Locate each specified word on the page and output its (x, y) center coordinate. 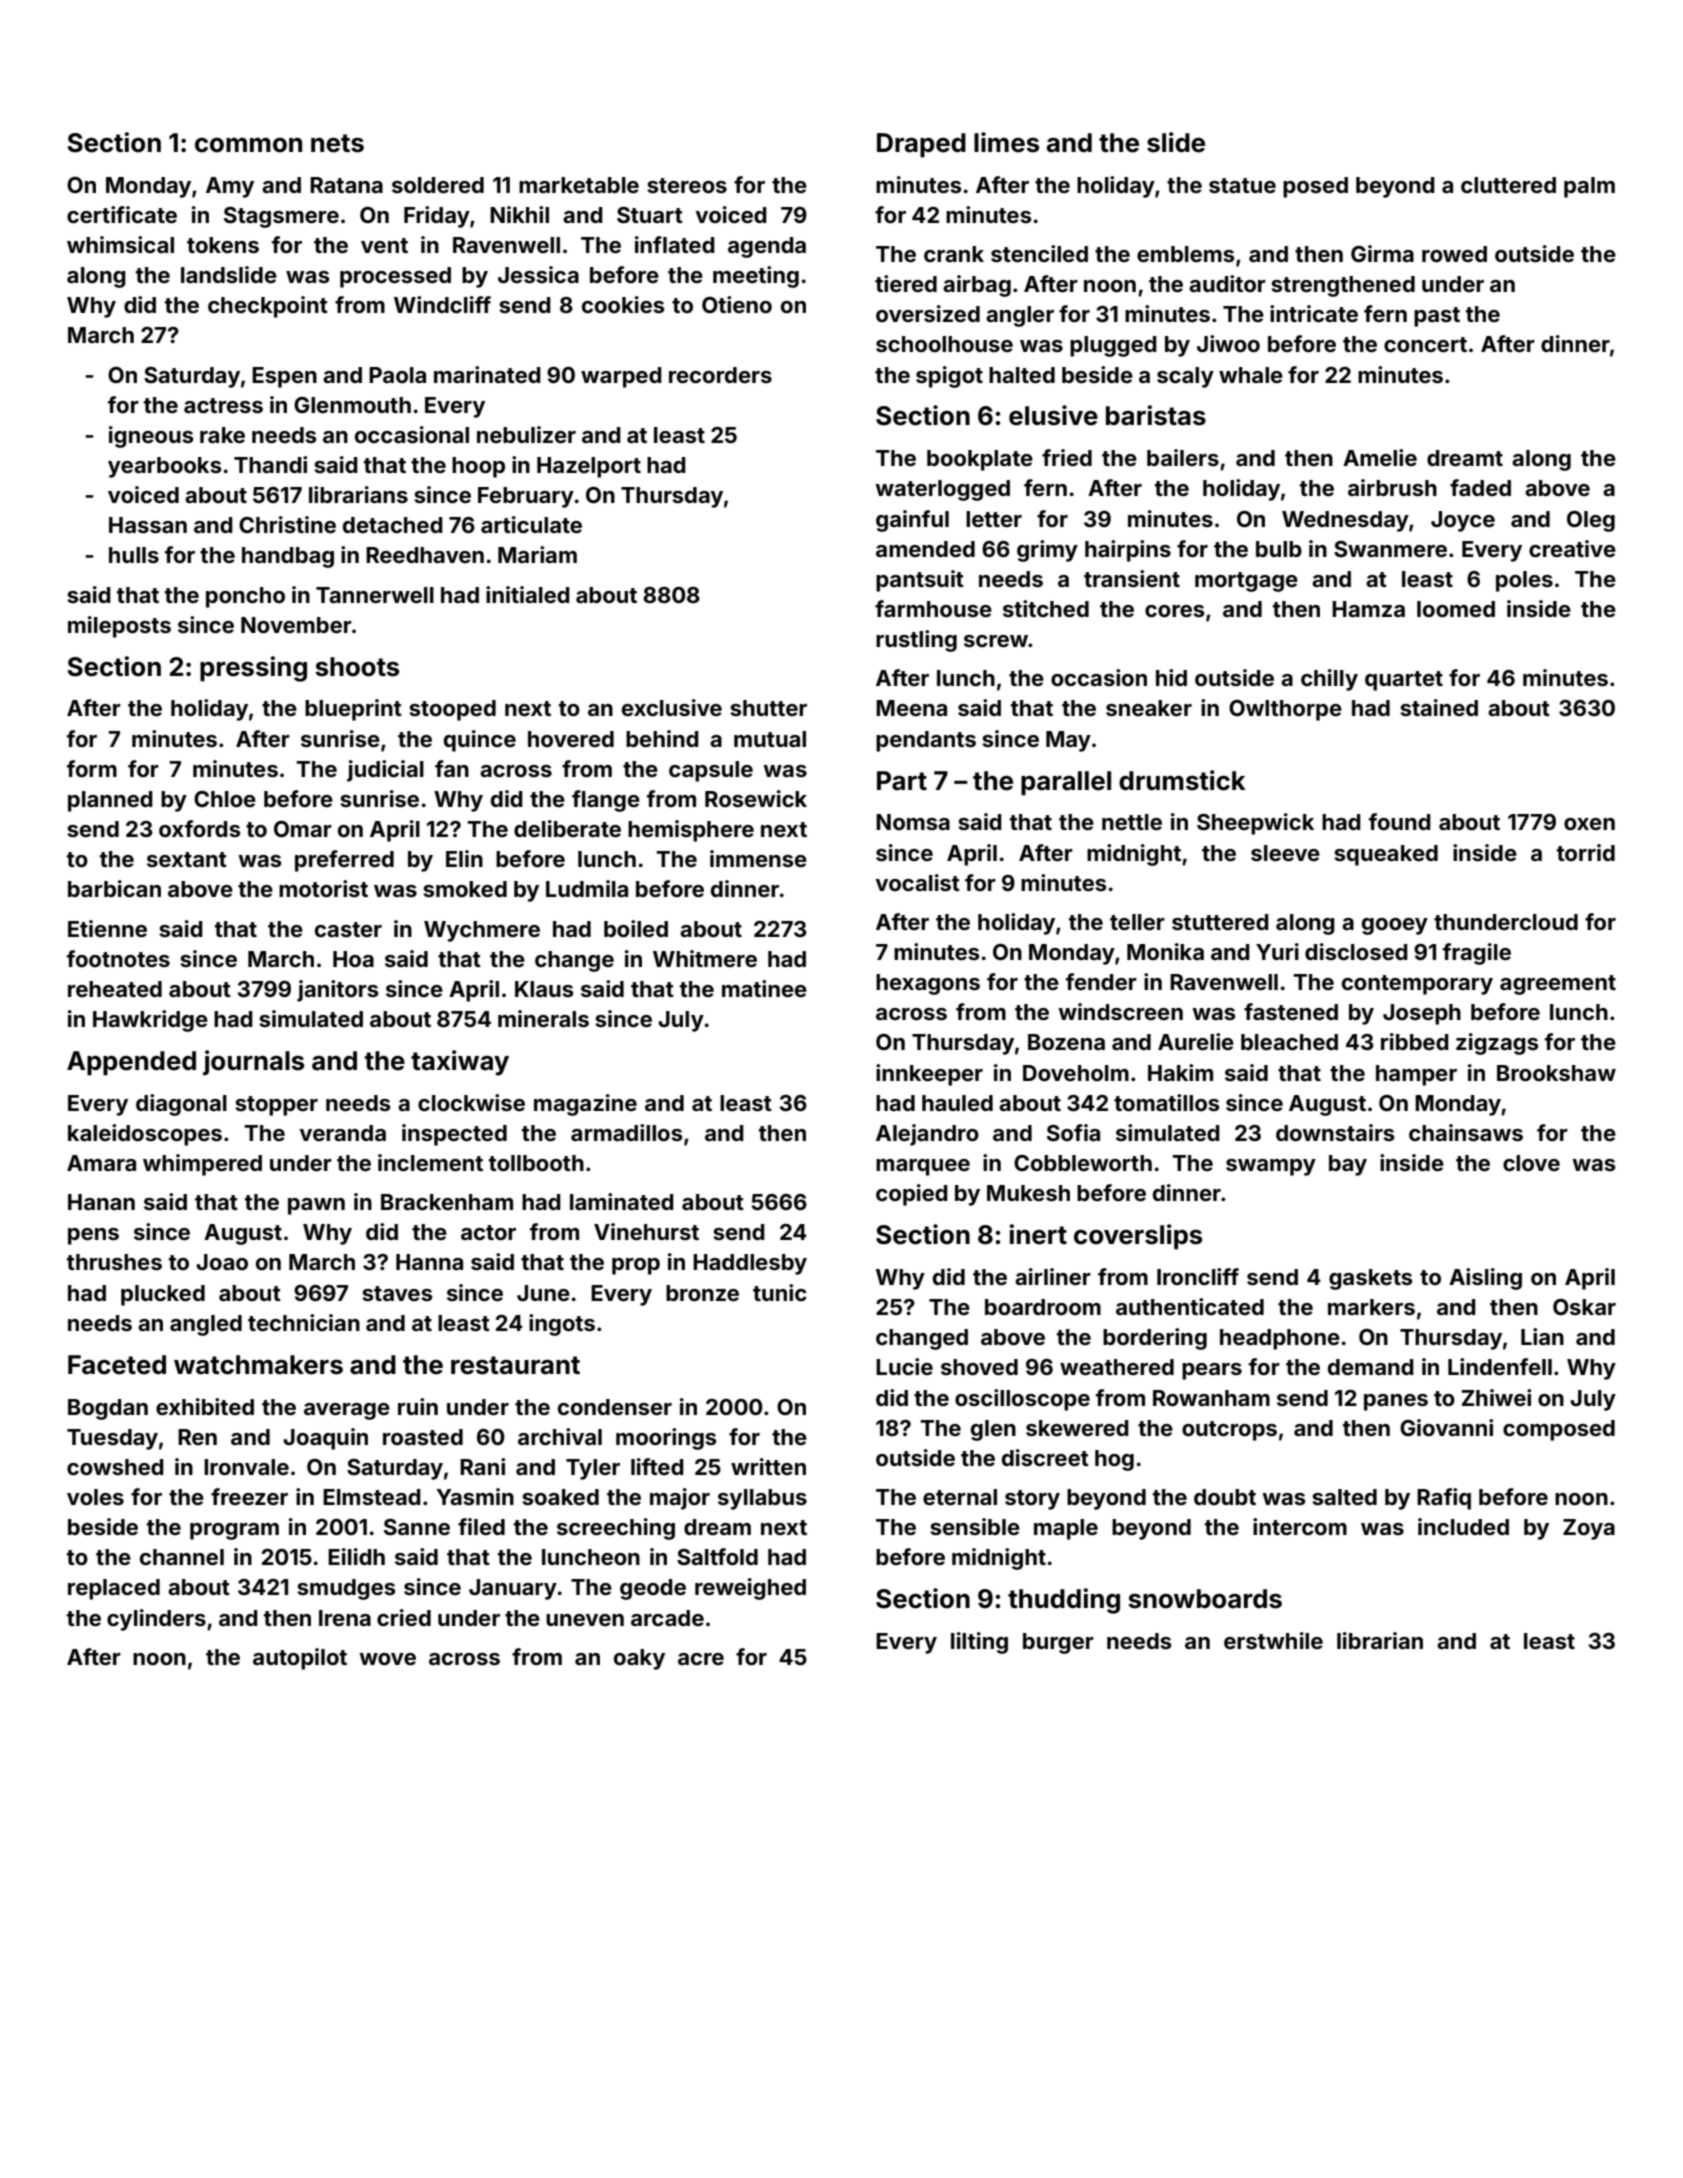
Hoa (353, 959)
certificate (122, 214)
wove (387, 1659)
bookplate (980, 460)
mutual (770, 739)
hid (1171, 677)
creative (1572, 548)
